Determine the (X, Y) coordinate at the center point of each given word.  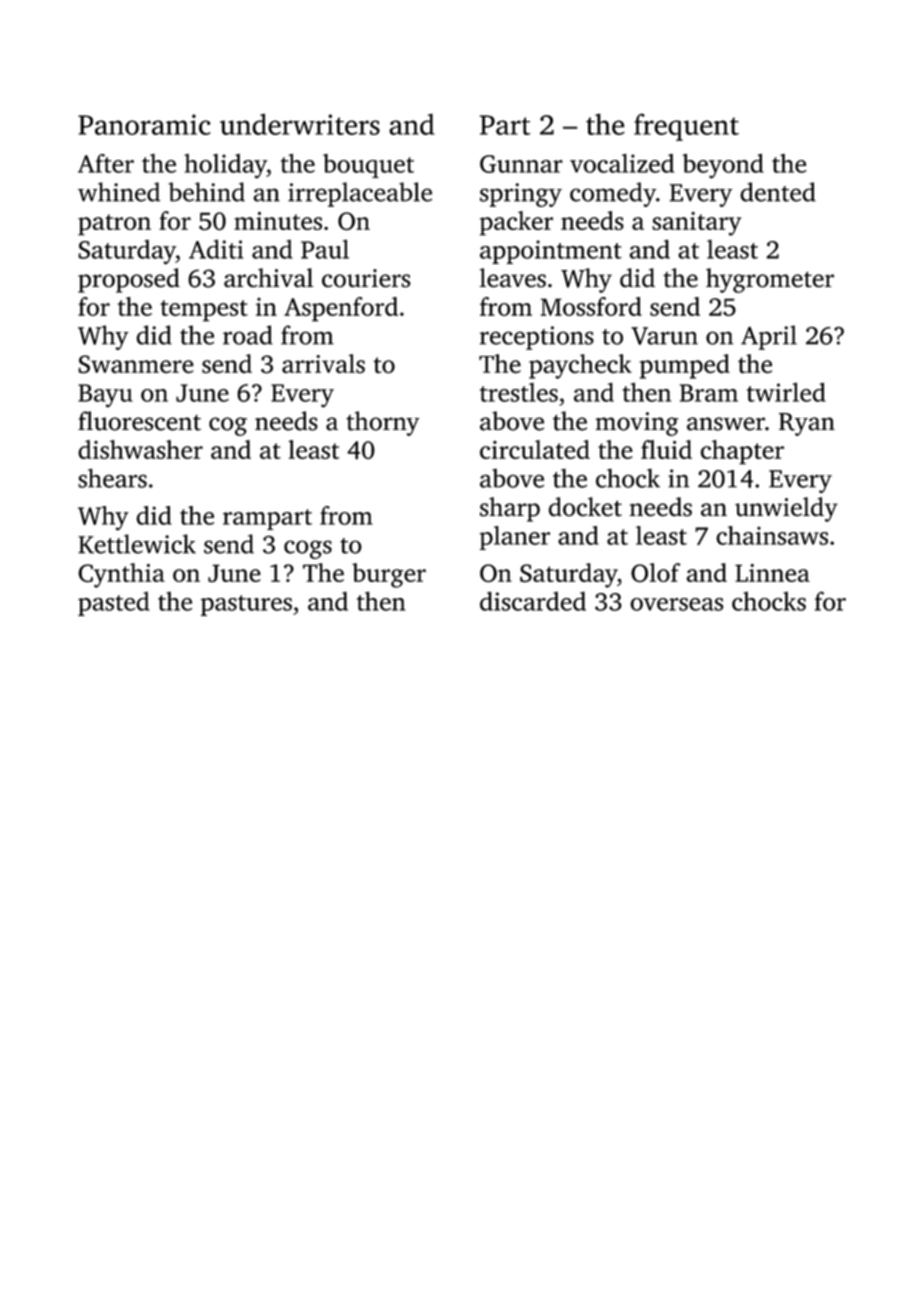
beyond (723, 166)
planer (515, 538)
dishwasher (140, 449)
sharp (510, 509)
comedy (613, 194)
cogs (308, 549)
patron (114, 225)
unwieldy (786, 509)
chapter (742, 452)
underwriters (300, 124)
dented (778, 192)
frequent (686, 127)
